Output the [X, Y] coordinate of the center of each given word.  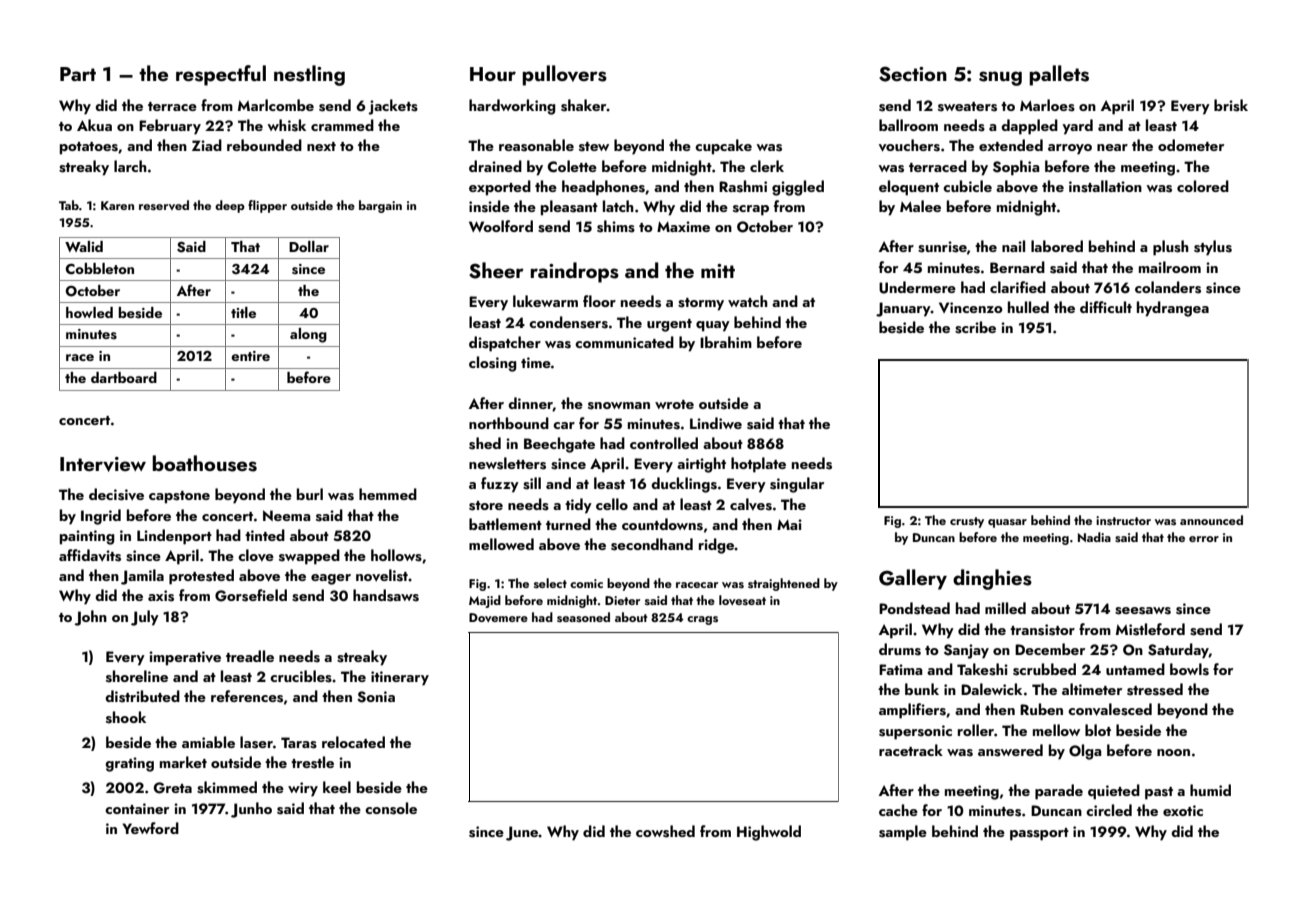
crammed [342, 125]
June [522, 833]
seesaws [1143, 611]
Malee [920, 206]
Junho [251, 810]
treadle [250, 656]
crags [702, 620]
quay [713, 326]
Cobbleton [99, 268]
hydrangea [1173, 309]
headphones [603, 188]
